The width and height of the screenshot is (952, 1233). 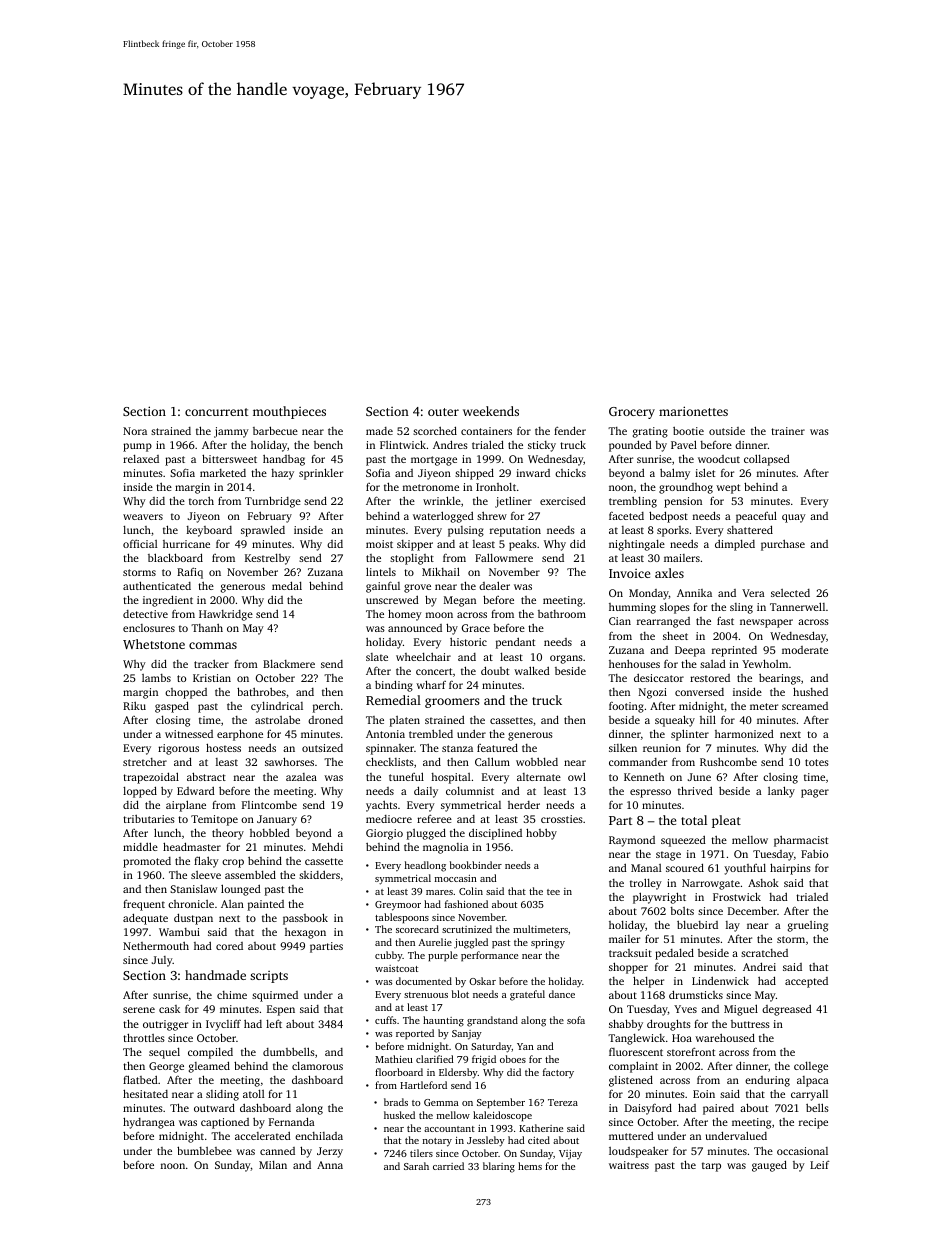 I want to click on Oskar, so click(x=482, y=981).
